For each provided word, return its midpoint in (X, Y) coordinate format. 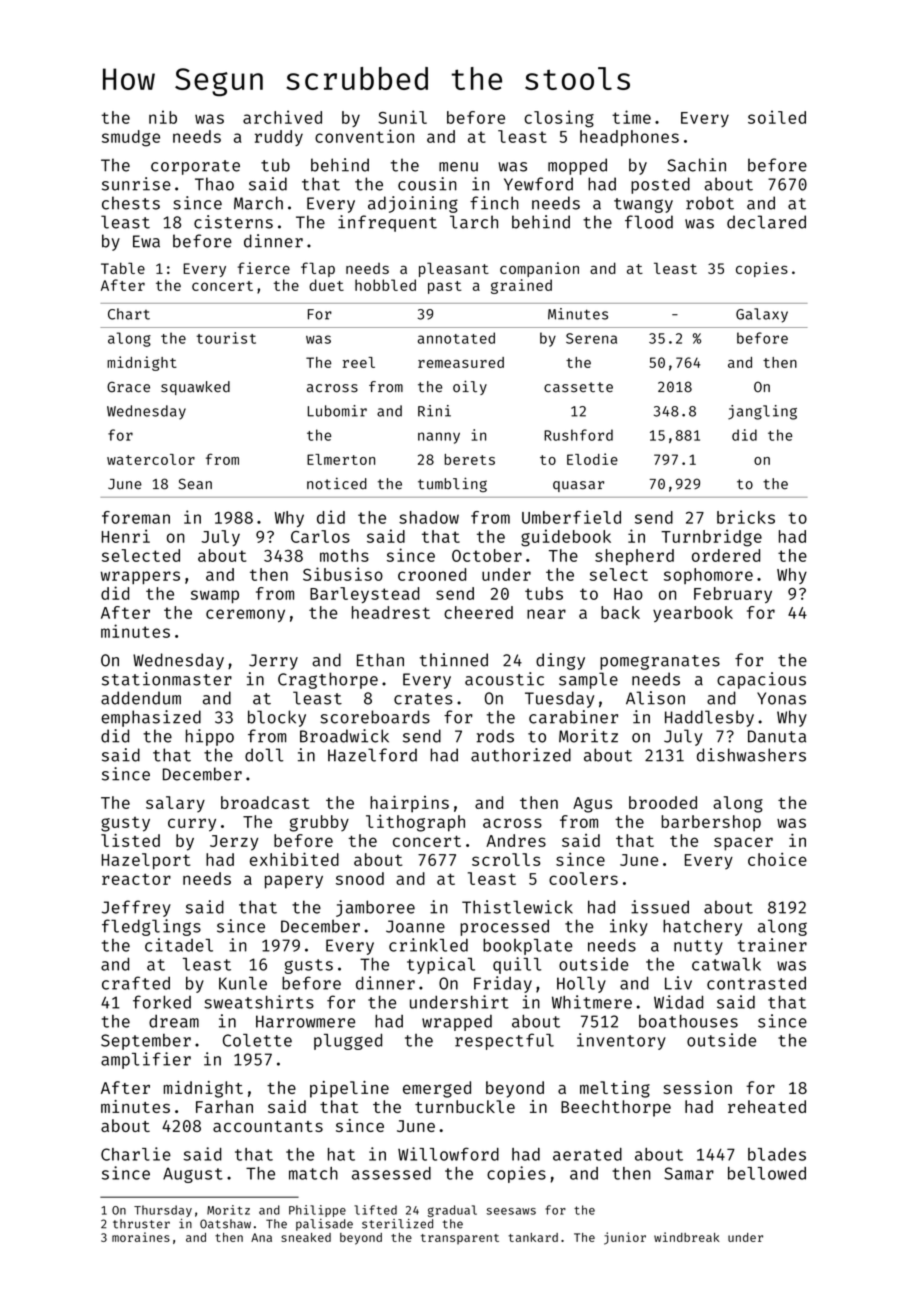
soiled (777, 117)
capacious (761, 680)
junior (625, 1238)
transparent (460, 1239)
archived (282, 117)
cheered (478, 612)
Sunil (402, 117)
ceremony (245, 615)
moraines (141, 1237)
